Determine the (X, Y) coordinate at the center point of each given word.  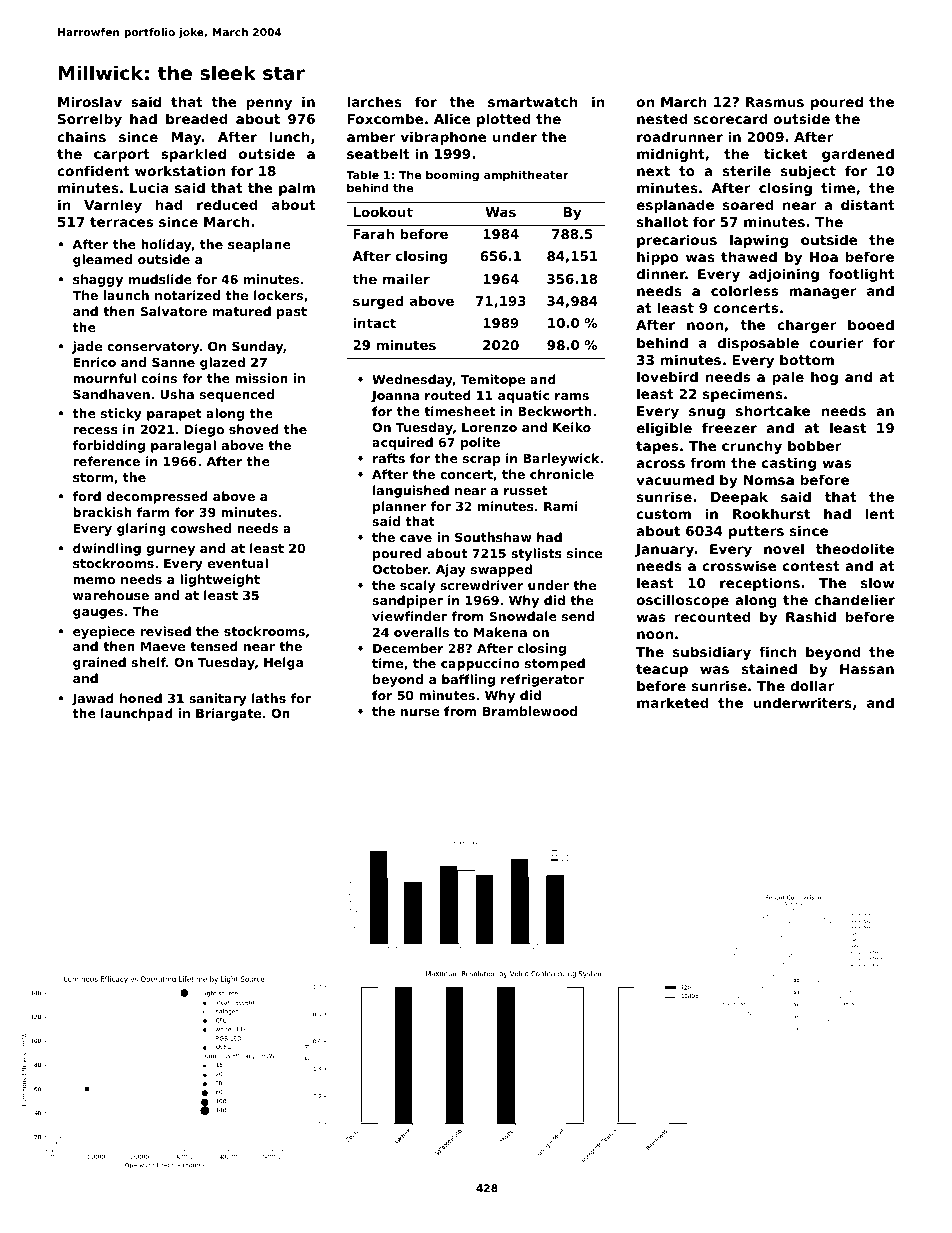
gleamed (102, 260)
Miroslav (90, 101)
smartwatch (532, 101)
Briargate (228, 714)
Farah (373, 234)
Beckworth (555, 411)
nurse (420, 712)
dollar (812, 685)
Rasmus (775, 102)
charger (806, 326)
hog (824, 378)
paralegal (183, 446)
